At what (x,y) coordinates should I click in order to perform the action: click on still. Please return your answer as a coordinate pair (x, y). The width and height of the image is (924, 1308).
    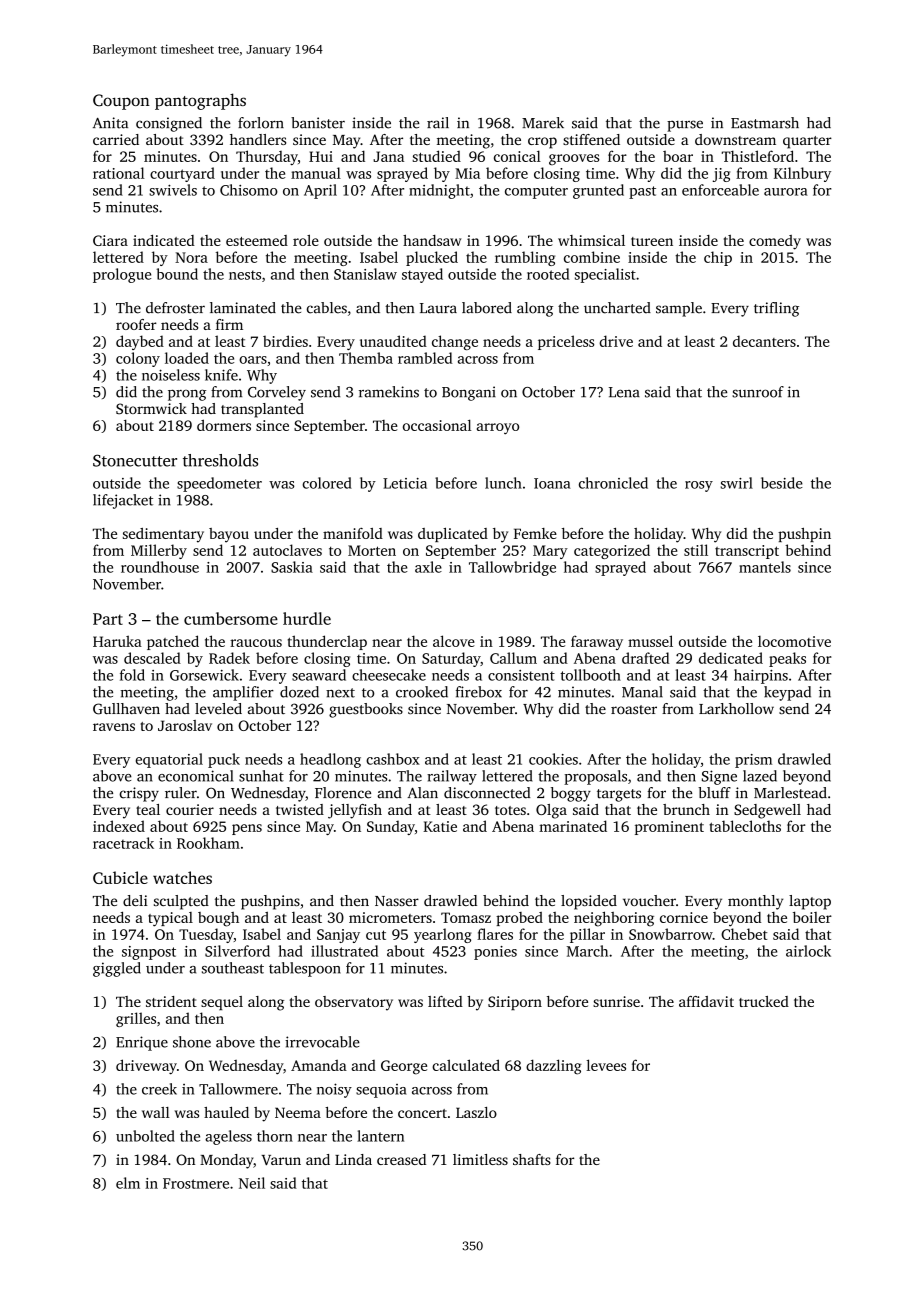
    Looking at the image, I should click on (696, 550).
